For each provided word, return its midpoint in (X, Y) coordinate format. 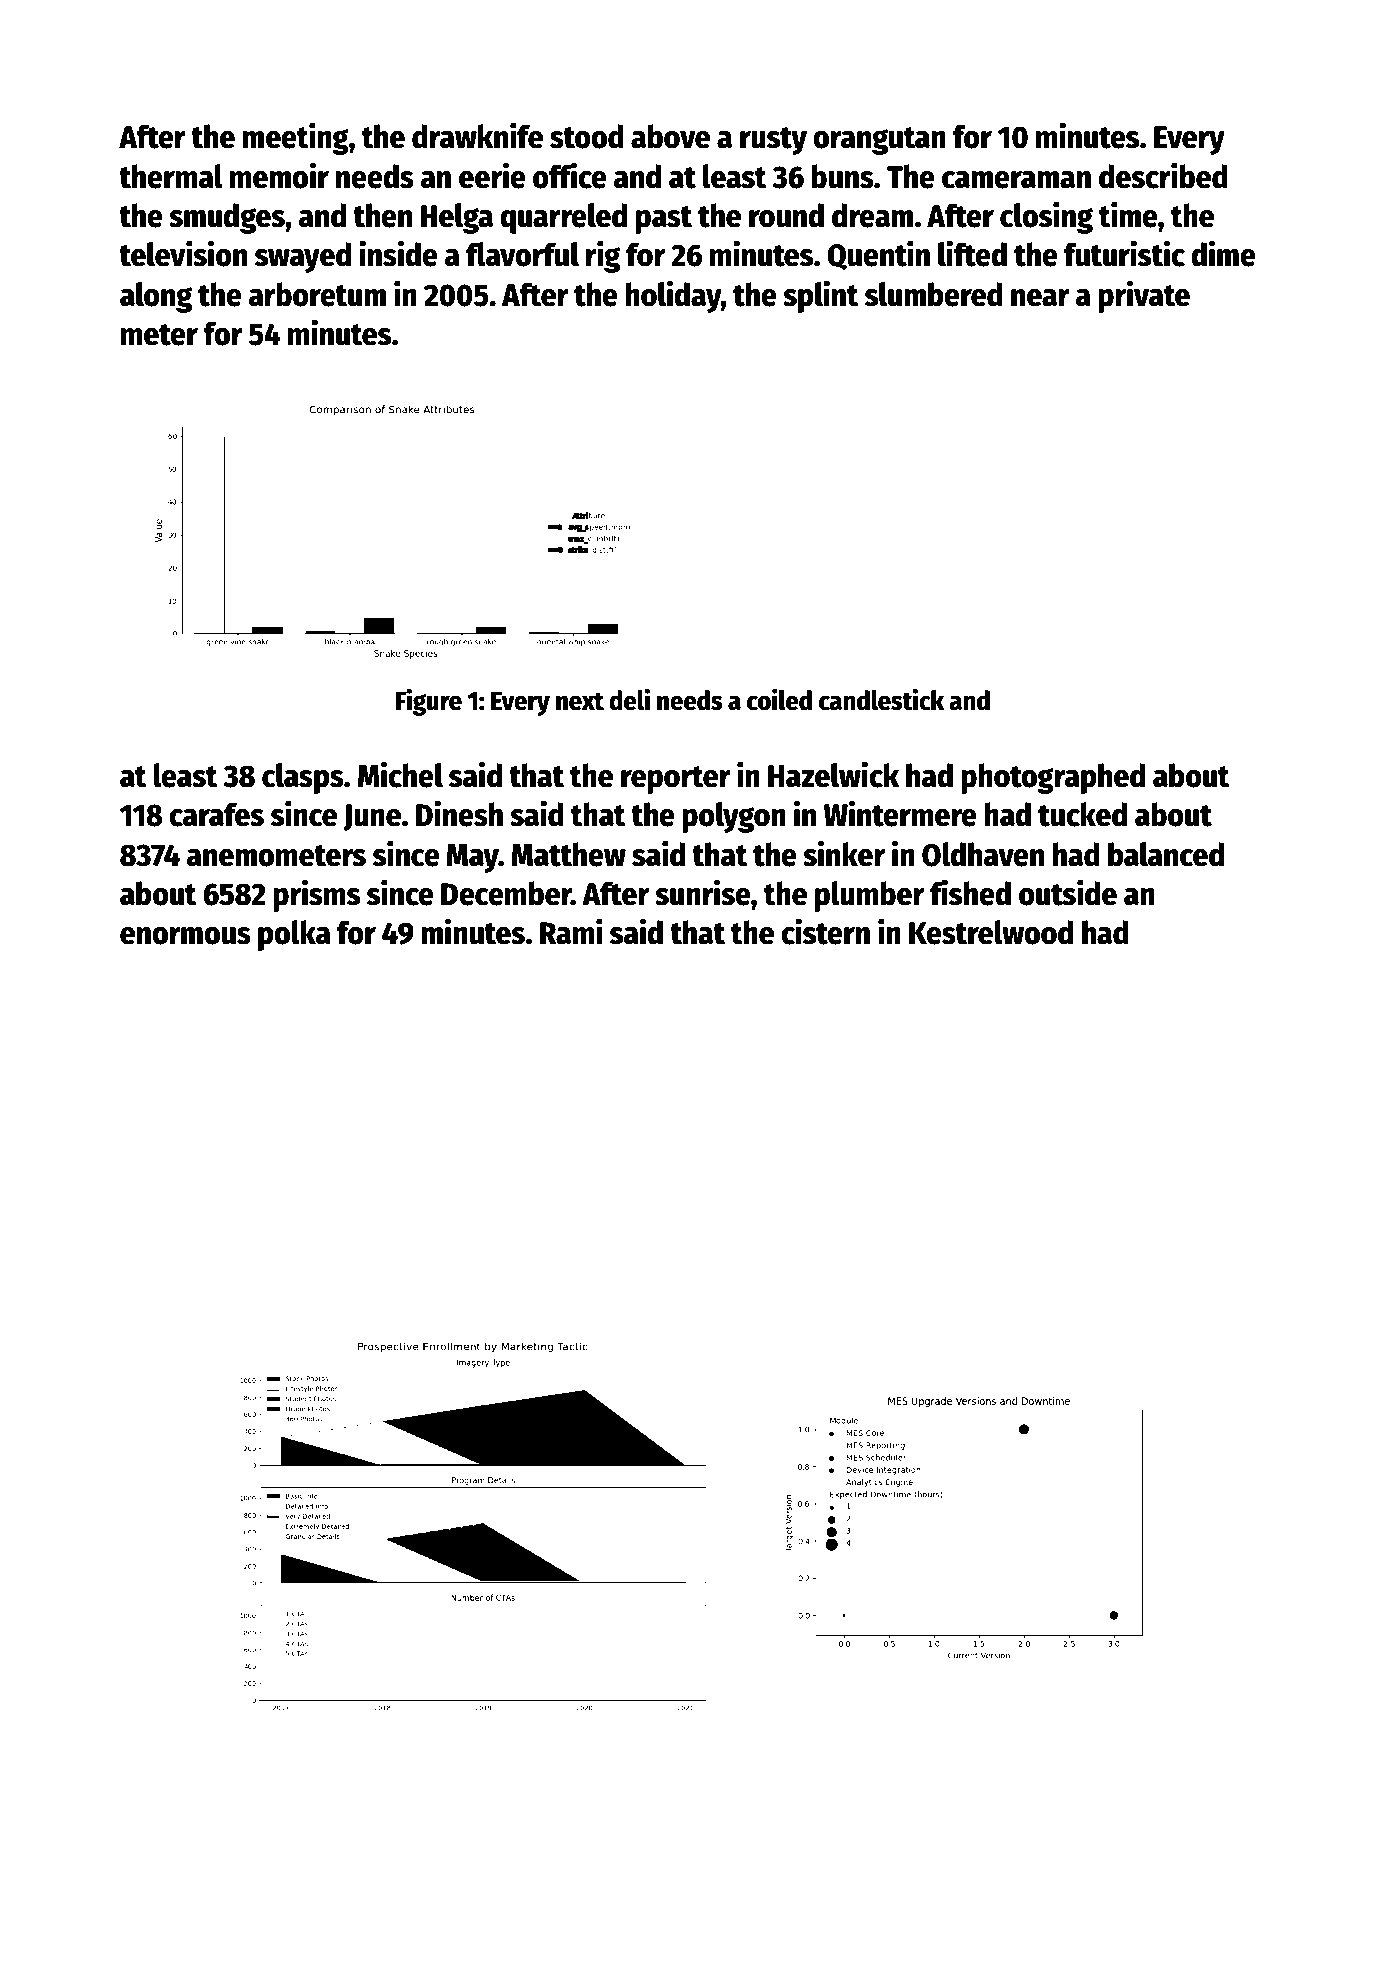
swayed (303, 257)
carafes (216, 814)
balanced (1166, 854)
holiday (673, 296)
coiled (779, 699)
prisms (316, 895)
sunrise (703, 892)
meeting (295, 138)
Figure (429, 702)
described (1163, 175)
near (1040, 298)
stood (587, 136)
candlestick (881, 699)
